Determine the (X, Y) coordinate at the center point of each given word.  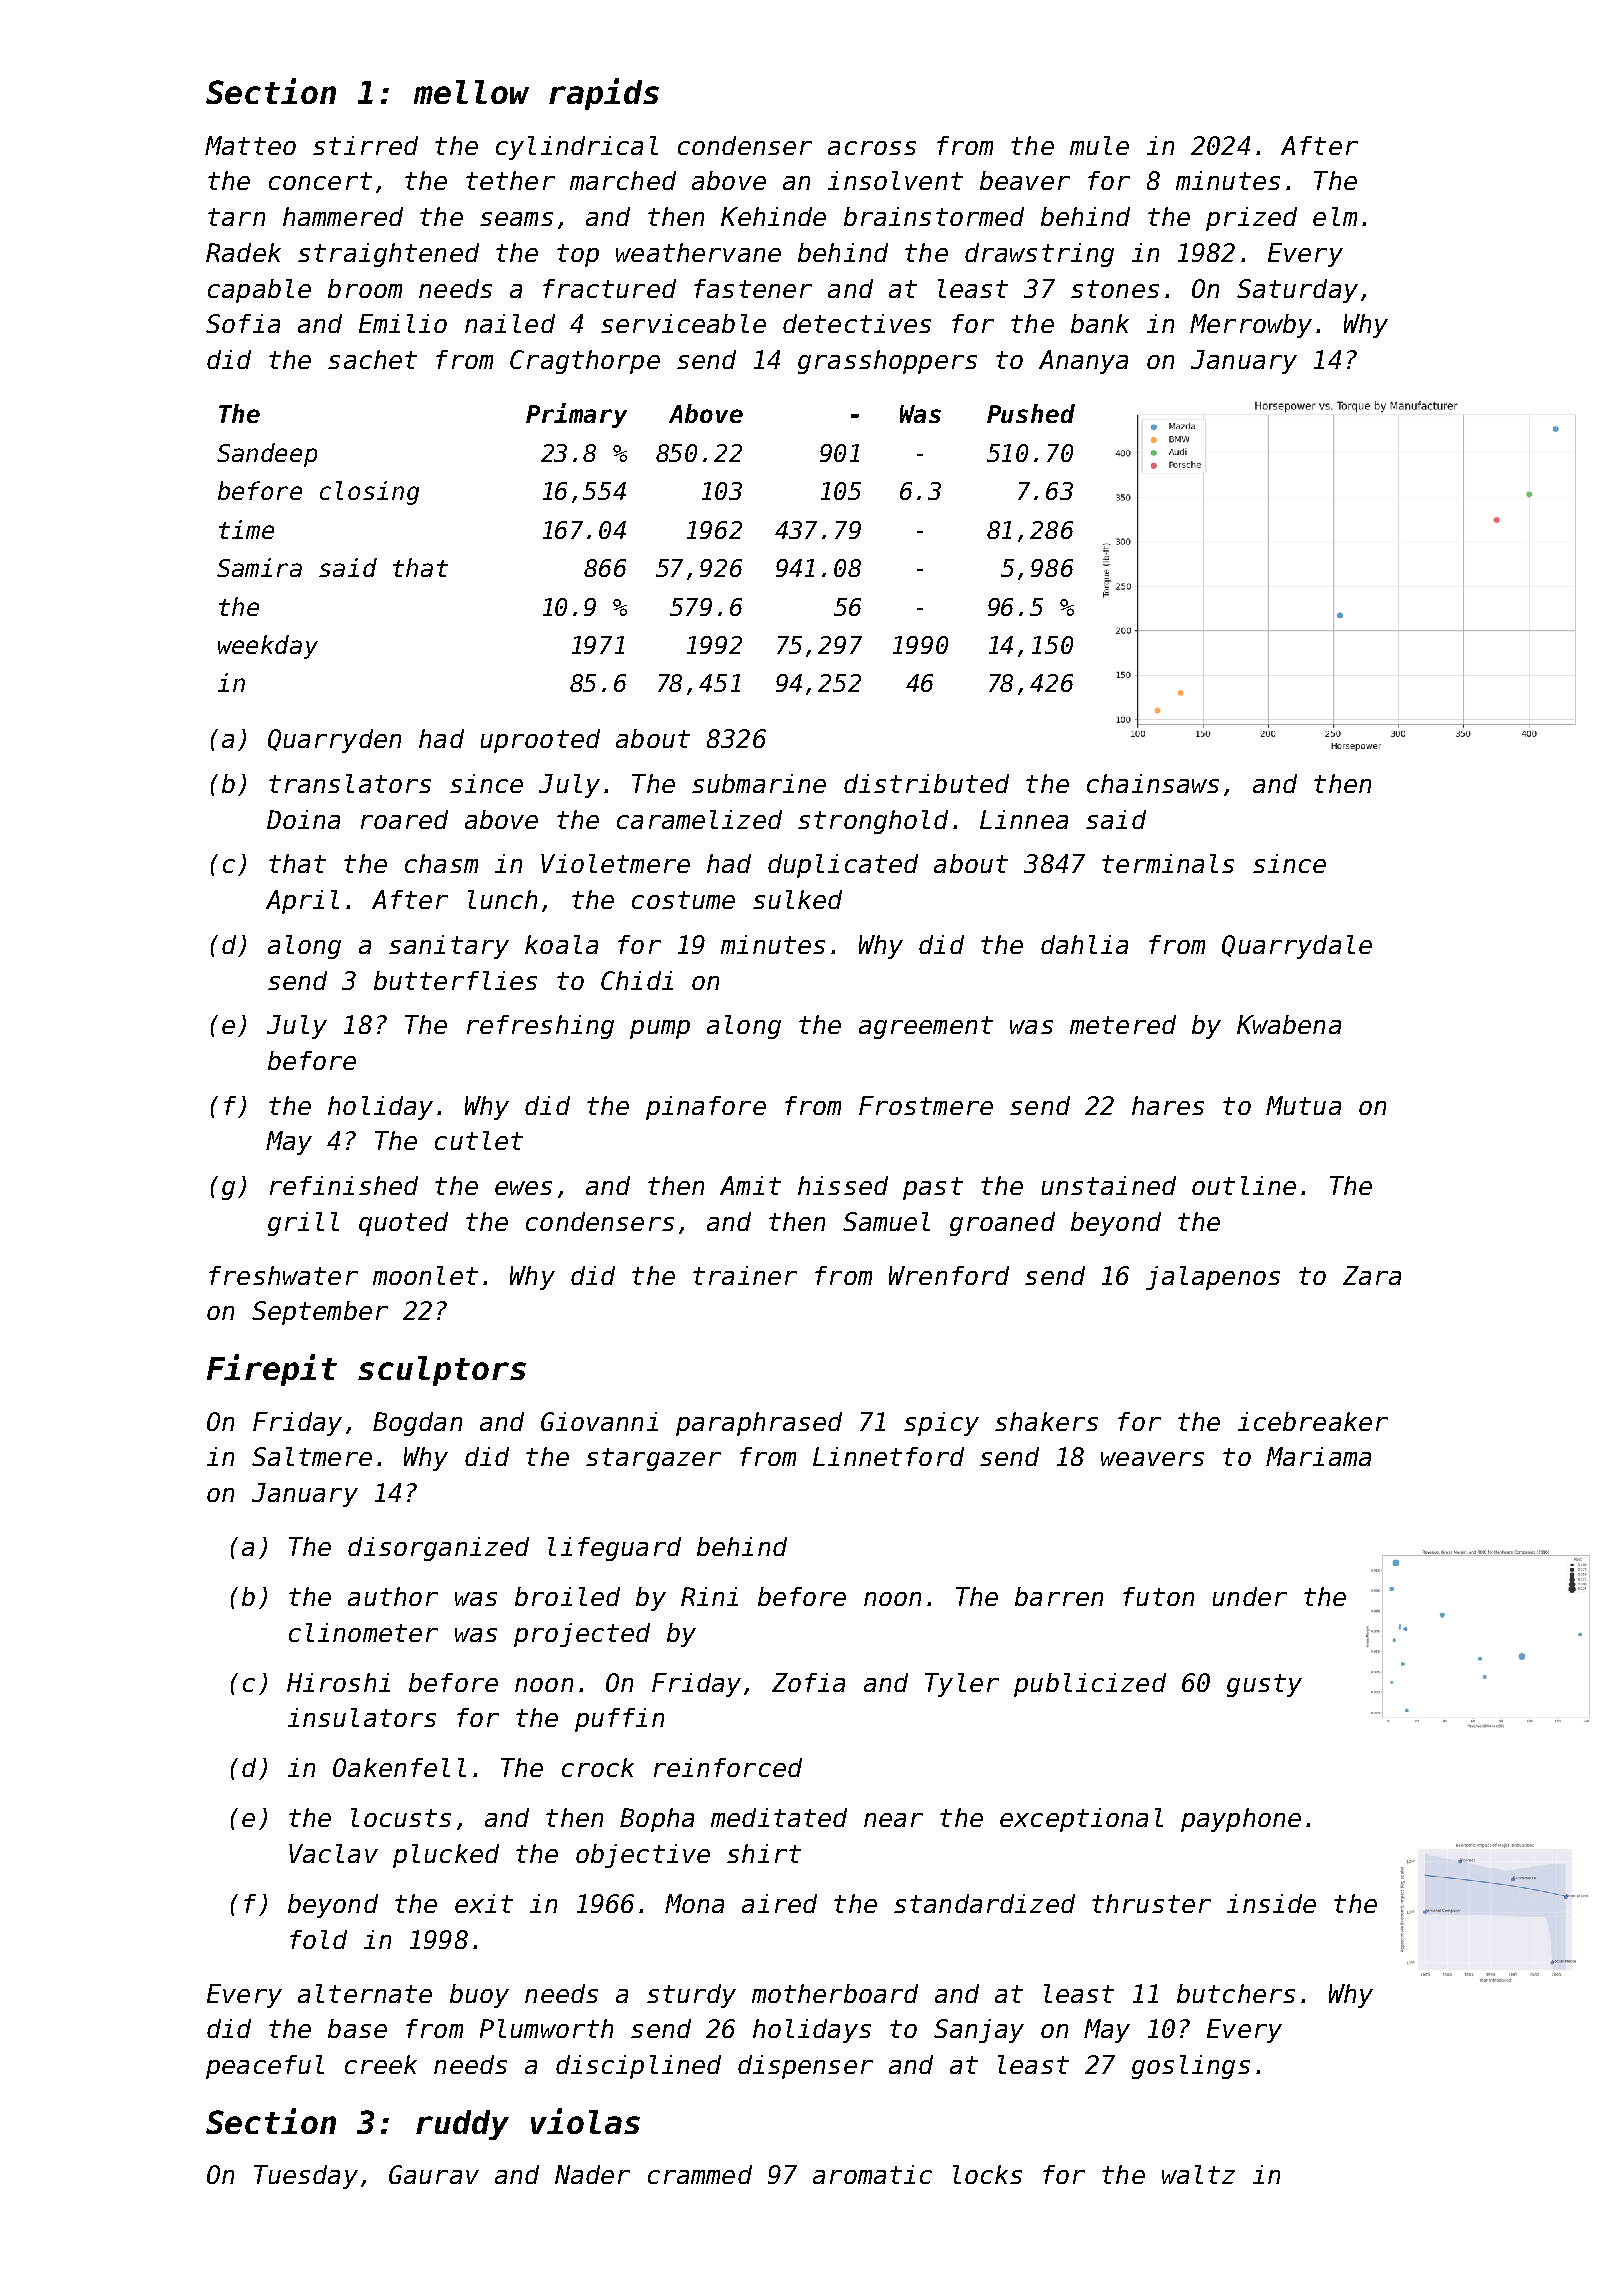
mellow (471, 92)
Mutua (1303, 1105)
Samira (259, 567)
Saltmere (312, 1456)
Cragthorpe (585, 362)
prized (1251, 219)
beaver (1025, 180)
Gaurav (434, 2174)
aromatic (872, 2174)
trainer (745, 1275)
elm (1335, 216)
